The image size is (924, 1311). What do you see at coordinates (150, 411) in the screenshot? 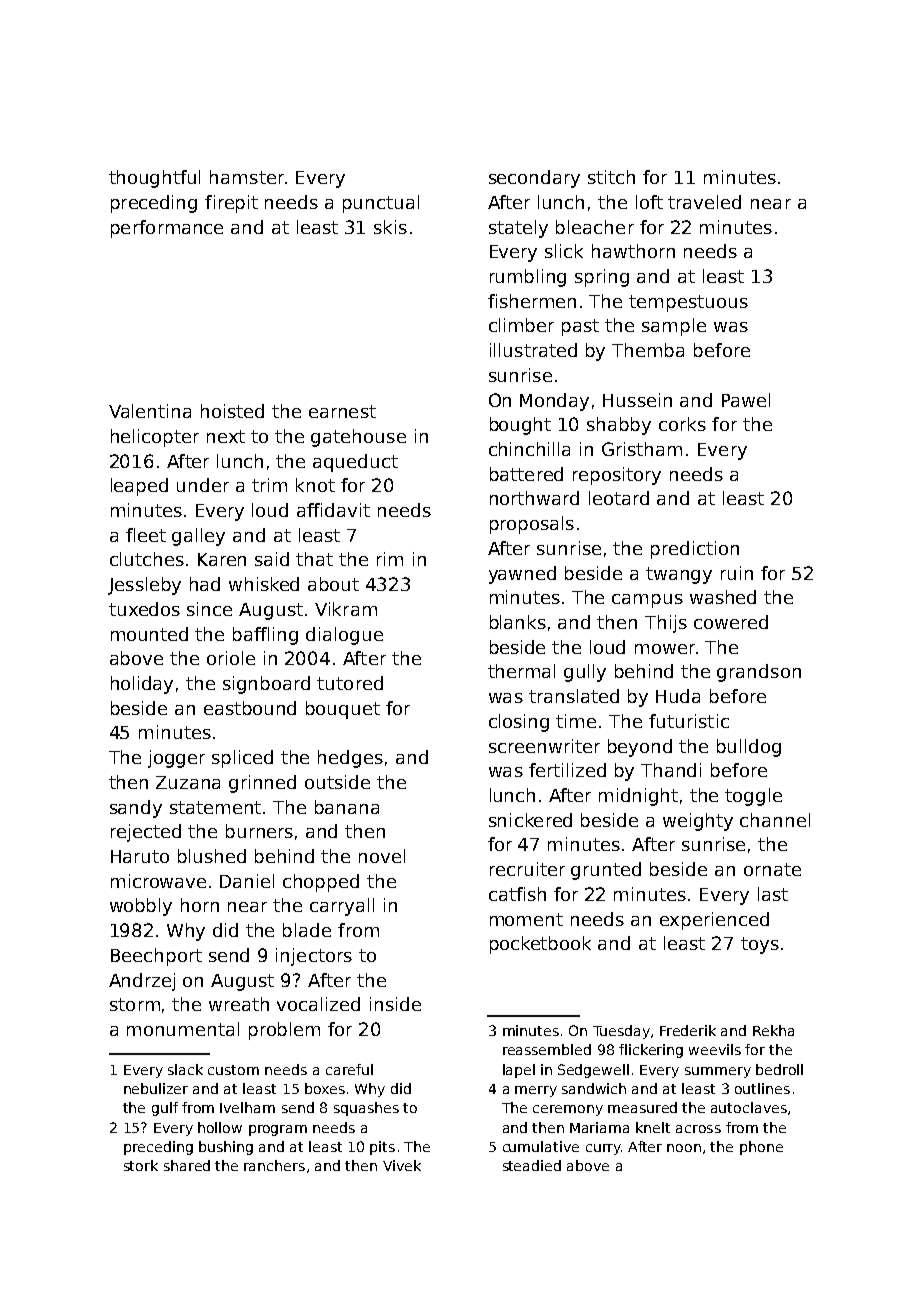
I see `Valentina` at bounding box center [150, 411].
